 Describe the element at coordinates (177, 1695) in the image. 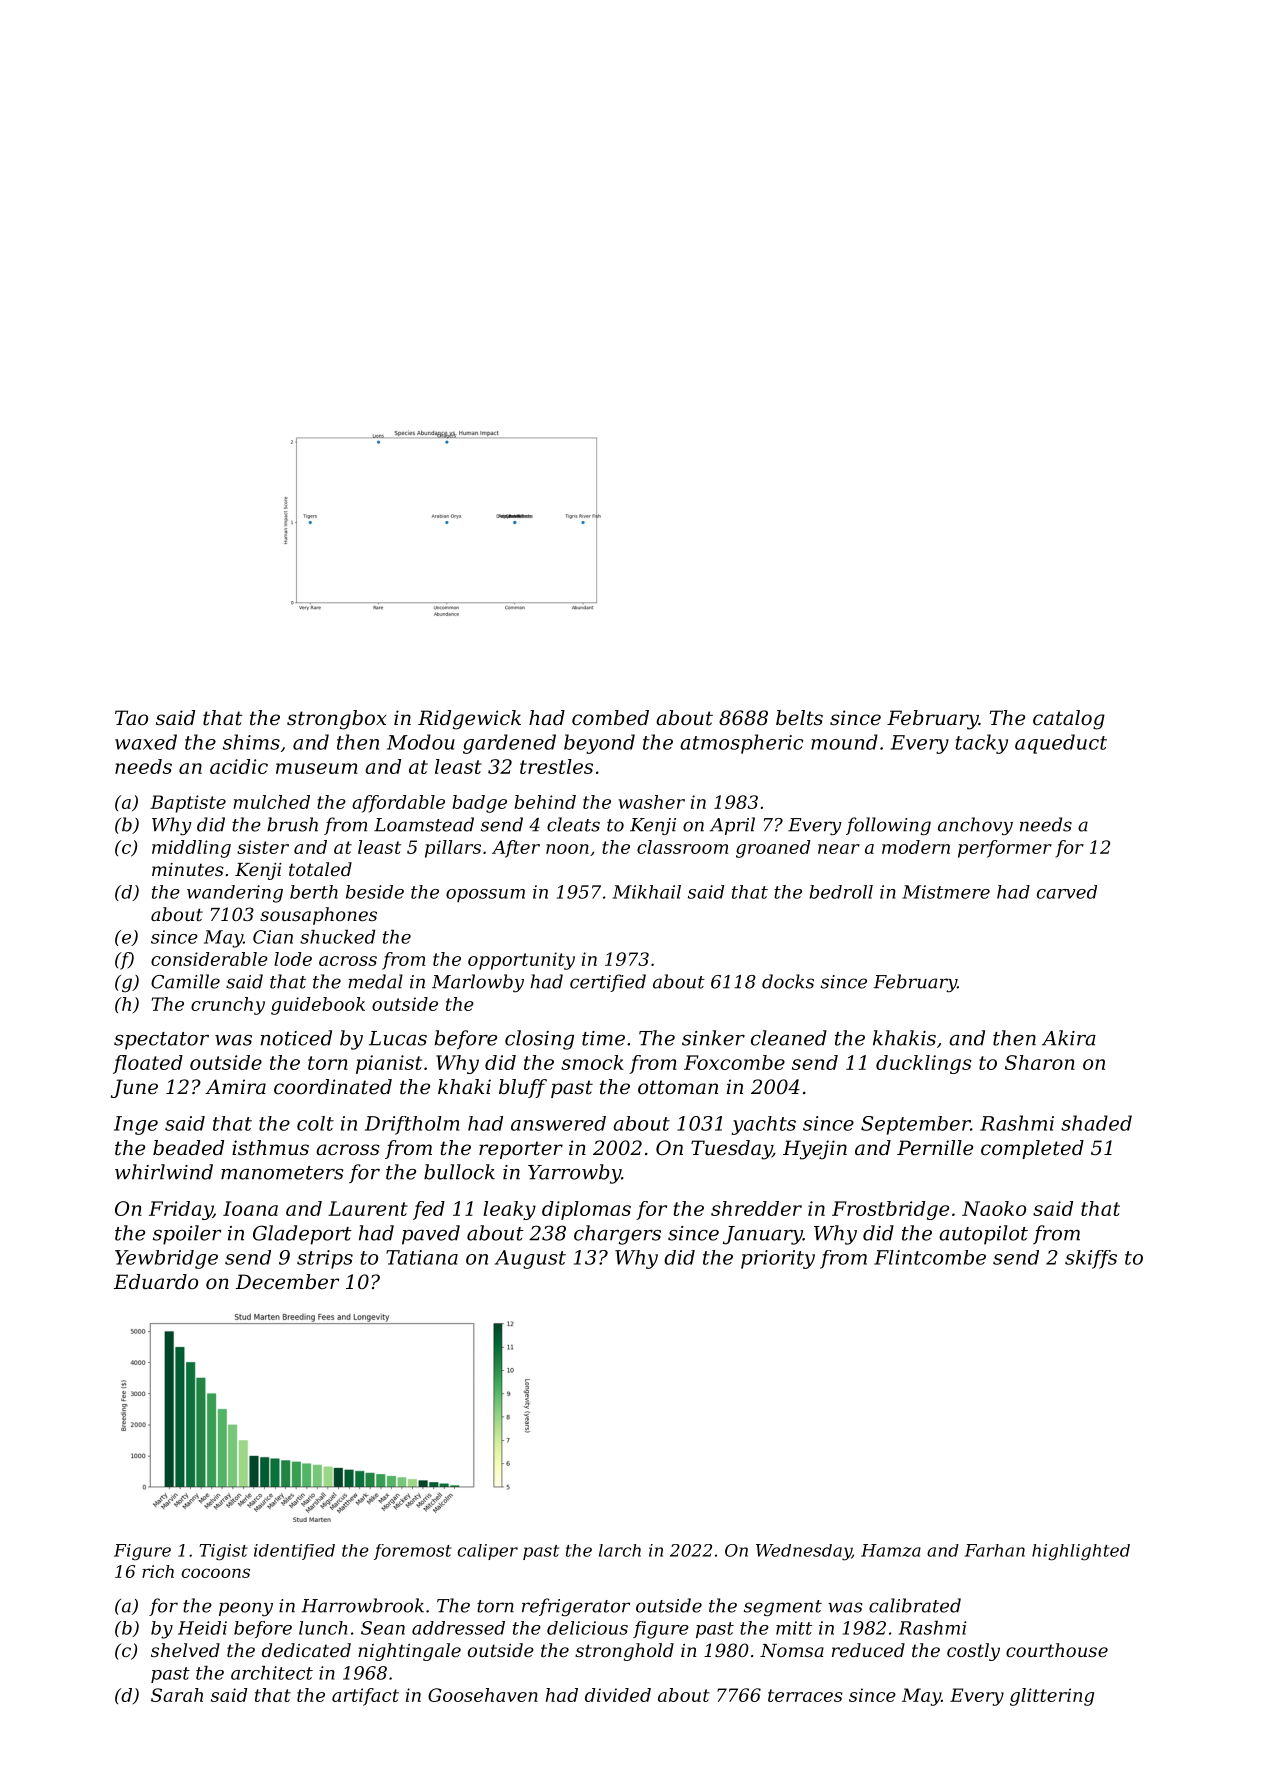

I see `Sarah` at that location.
